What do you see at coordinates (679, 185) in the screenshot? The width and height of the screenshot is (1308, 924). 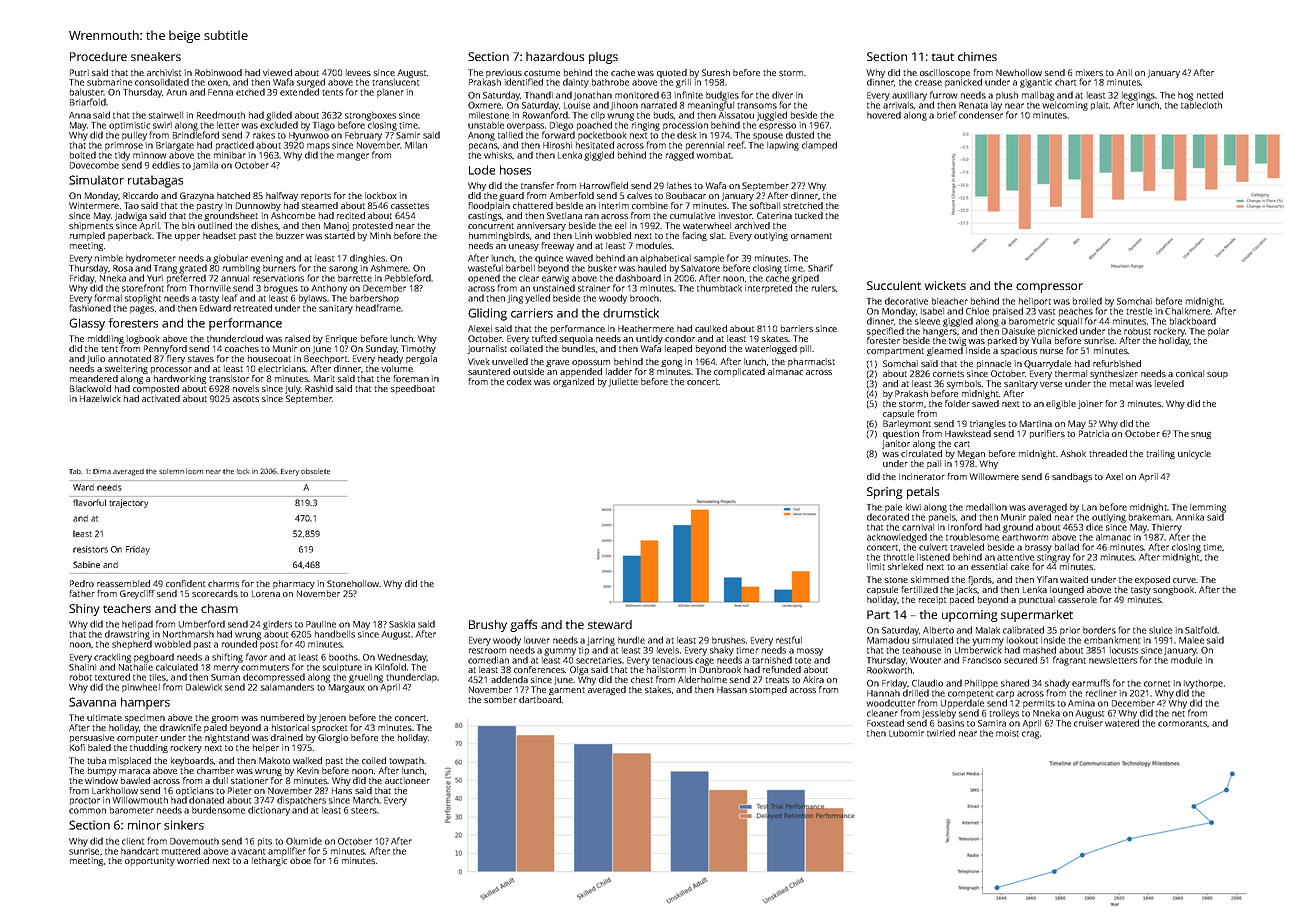 I see `lathes` at bounding box center [679, 185].
